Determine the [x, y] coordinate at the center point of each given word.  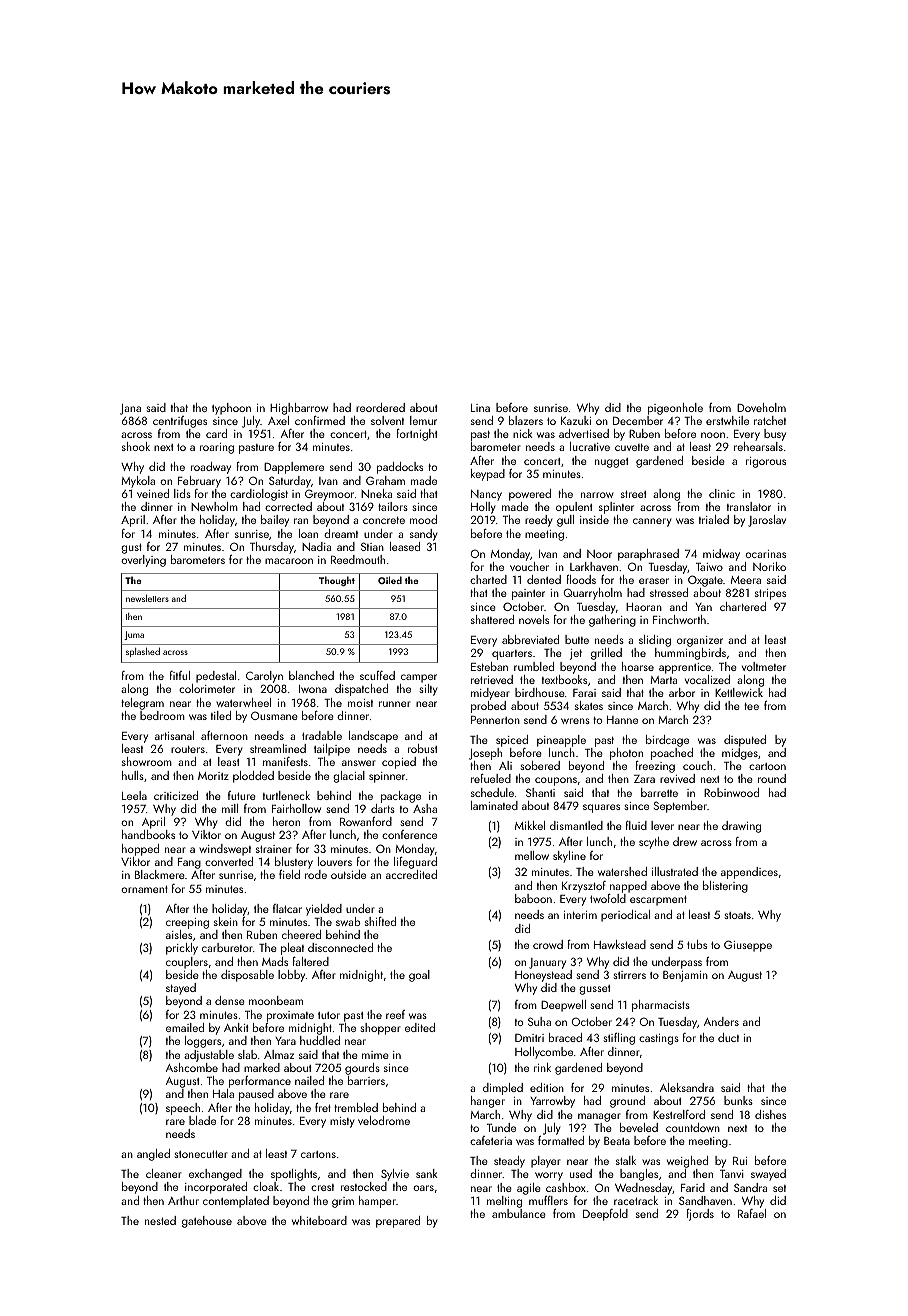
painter [528, 594]
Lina [480, 408]
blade [202, 1120]
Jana [130, 409]
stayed [181, 989]
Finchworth [679, 619]
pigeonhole [675, 409]
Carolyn [264, 677]
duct [728, 1037]
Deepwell [563, 1006]
